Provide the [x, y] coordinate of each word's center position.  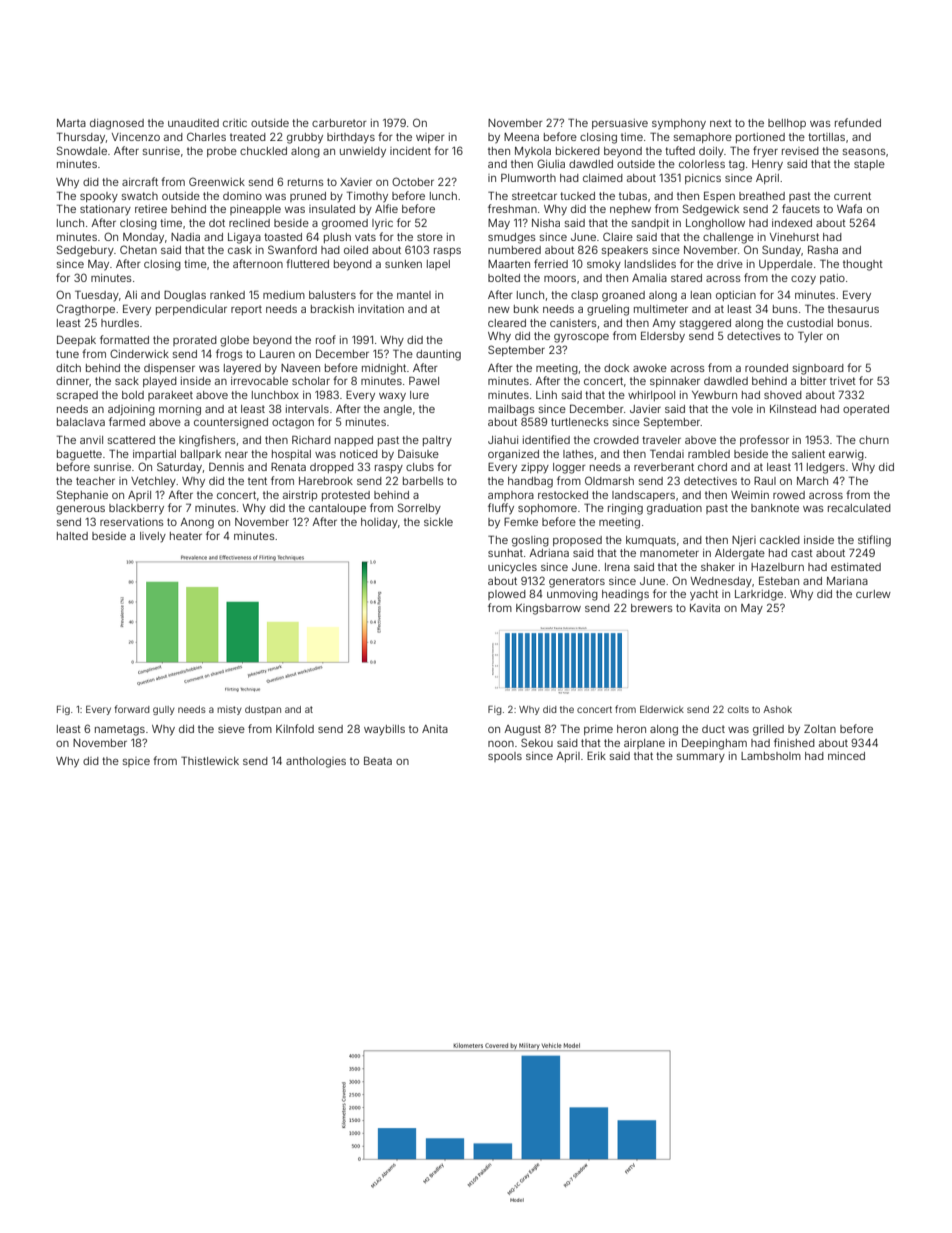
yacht [704, 595]
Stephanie [82, 495]
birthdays [351, 138]
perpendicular [191, 310]
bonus [853, 323]
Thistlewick [210, 760]
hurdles [120, 323]
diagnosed [117, 124]
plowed [507, 595]
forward [131, 709]
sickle [438, 522]
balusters [332, 295]
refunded [858, 122]
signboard [818, 369]
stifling [874, 541]
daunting [438, 355]
